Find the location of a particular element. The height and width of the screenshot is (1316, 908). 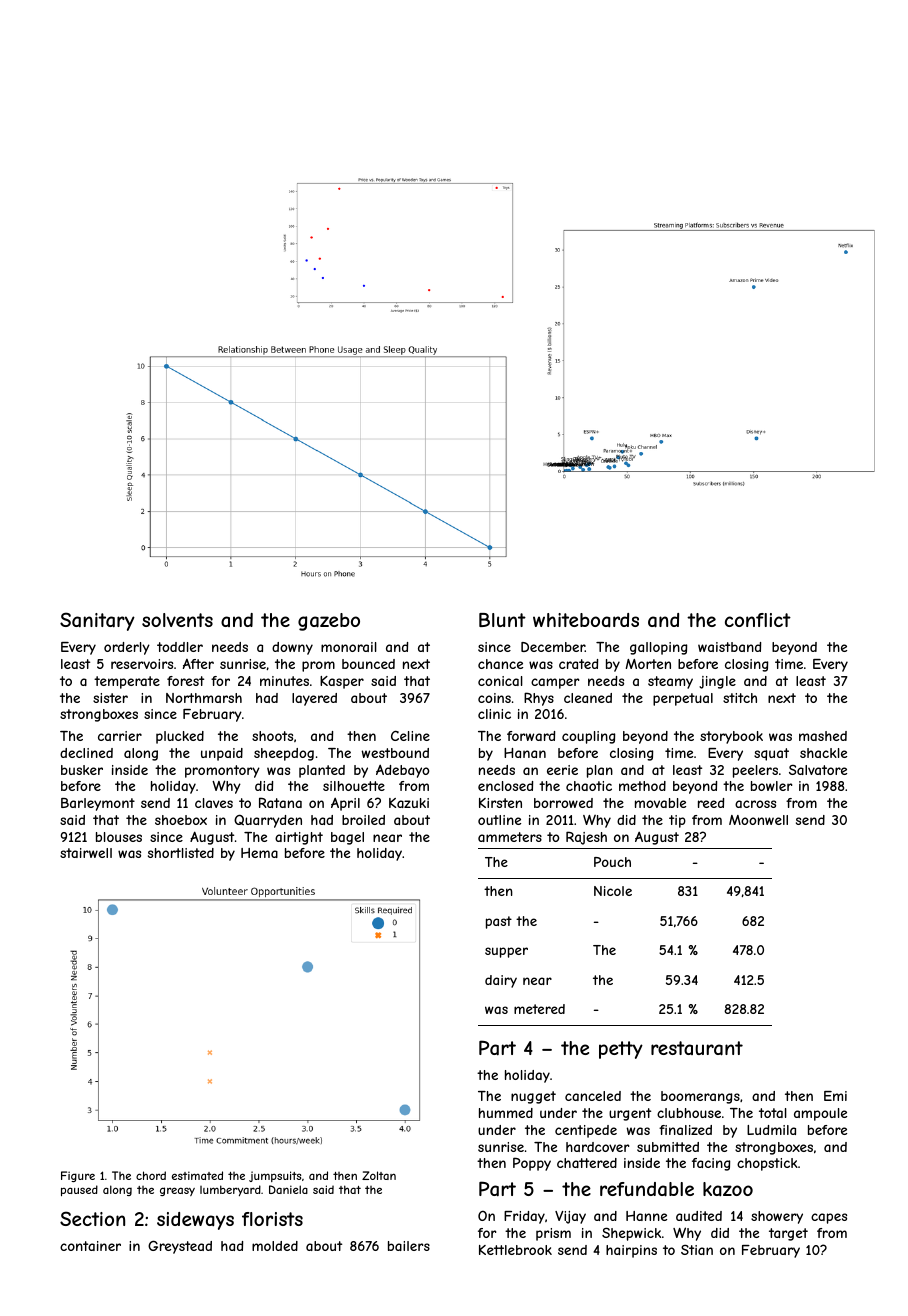

Zoltan is located at coordinates (379, 1175).
